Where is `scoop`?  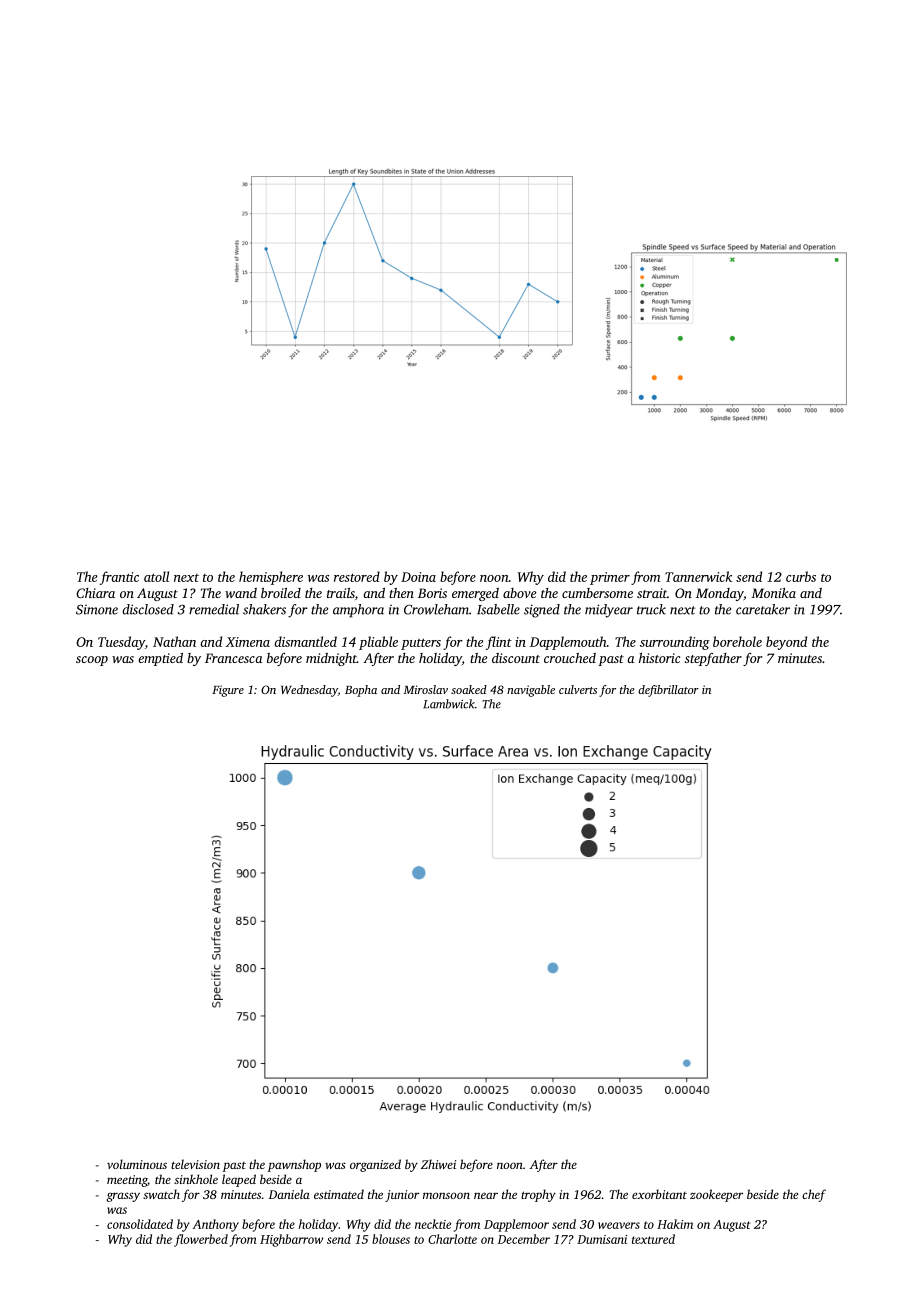 scoop is located at coordinates (92, 661).
